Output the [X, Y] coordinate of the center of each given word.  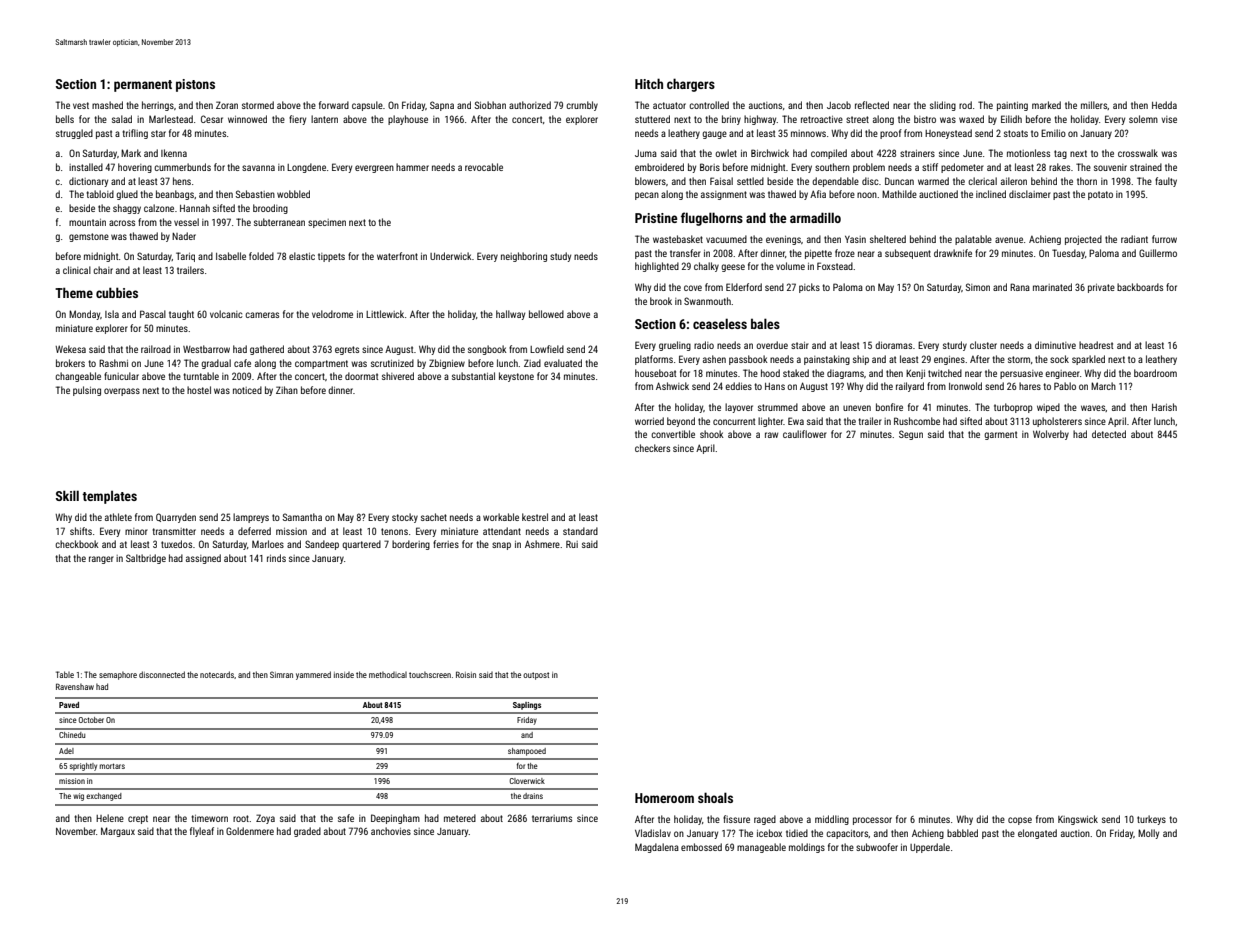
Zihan [287, 390]
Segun [911, 435]
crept [138, 819]
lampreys [251, 518]
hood [770, 373]
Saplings [527, 706]
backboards [1140, 287]
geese [733, 268]
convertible [673, 434]
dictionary [88, 182]
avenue [1009, 240]
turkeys [1151, 820]
